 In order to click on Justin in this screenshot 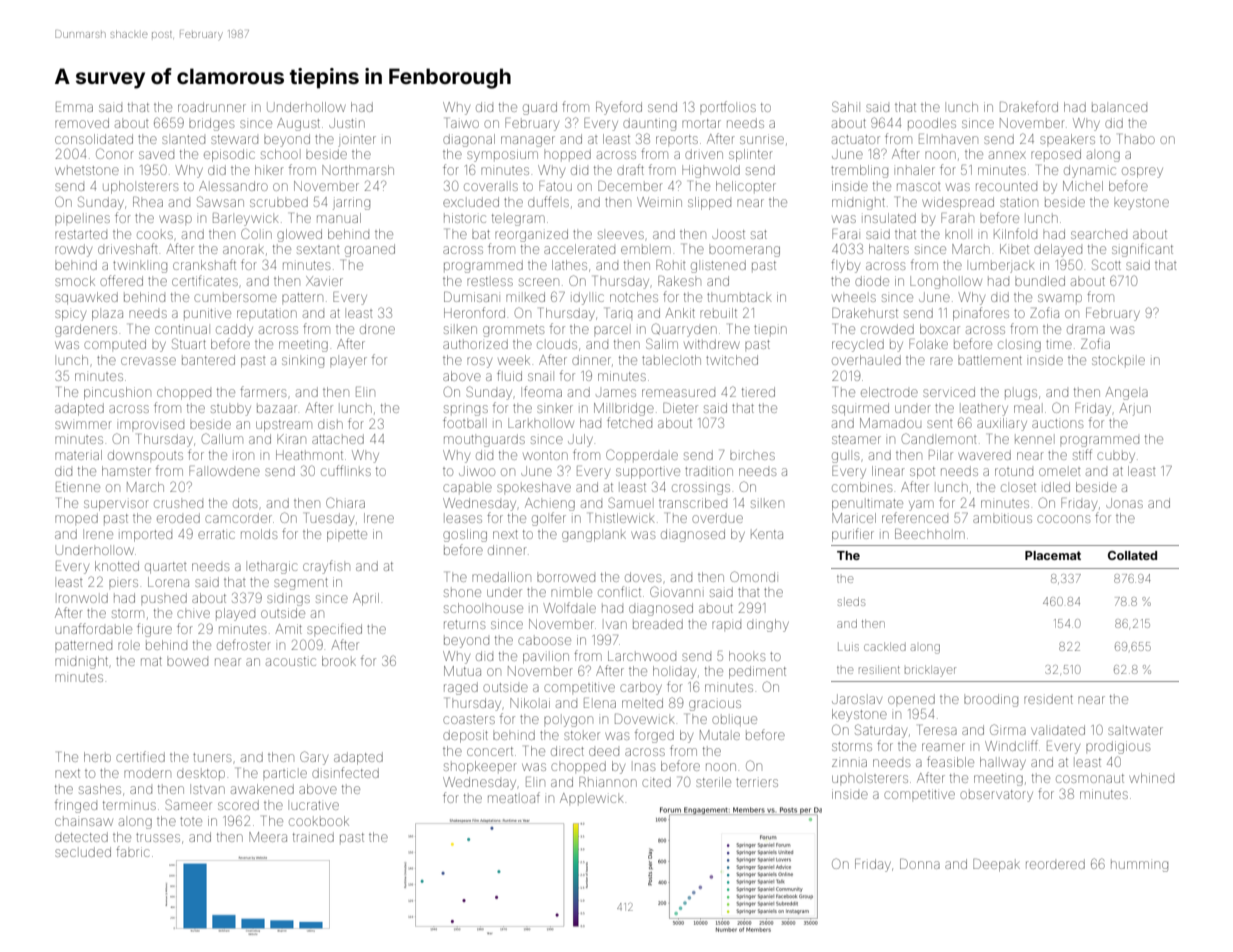, I will do `click(347, 123)`.
